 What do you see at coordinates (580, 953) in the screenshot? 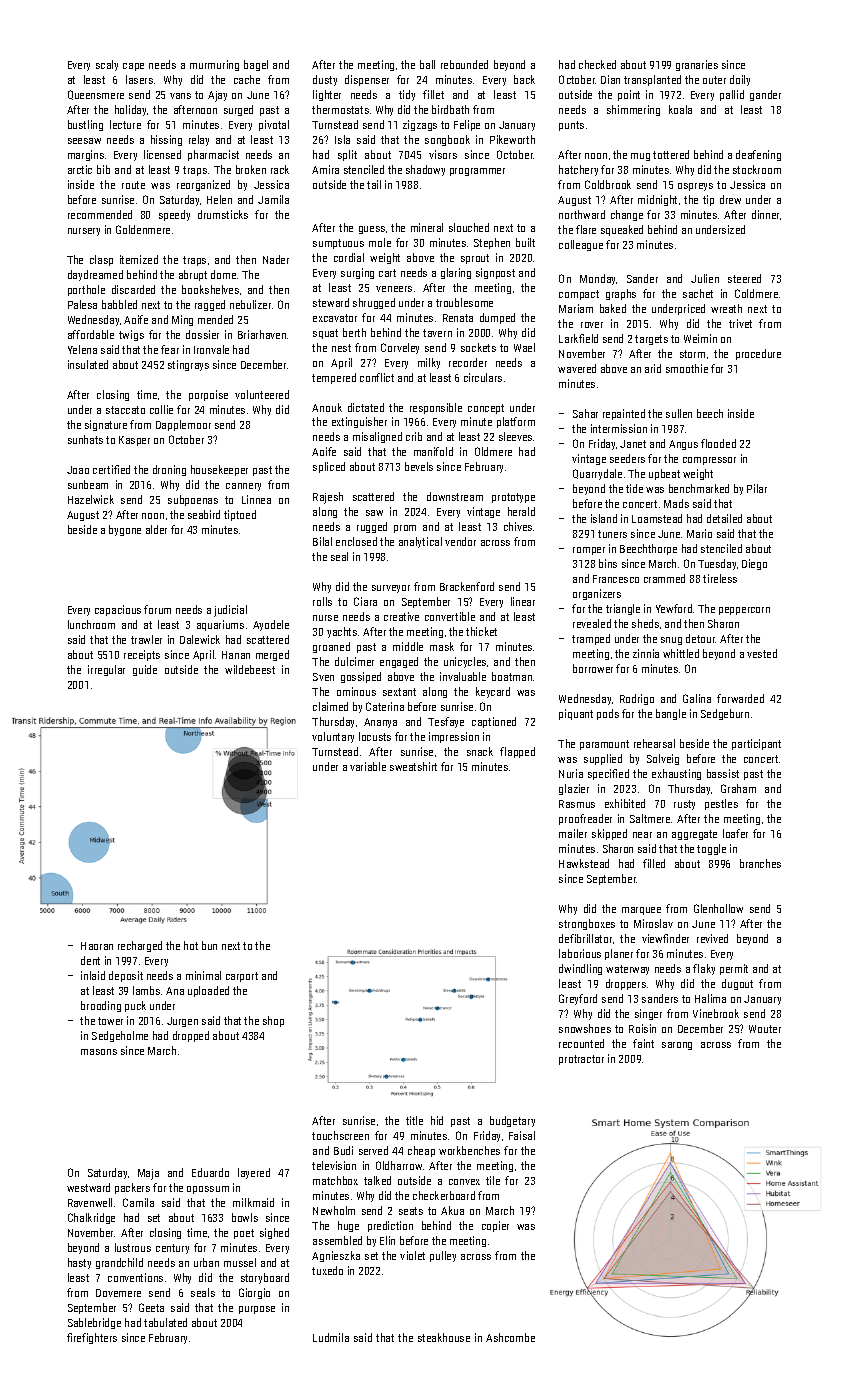
I see `laborious` at bounding box center [580, 953].
